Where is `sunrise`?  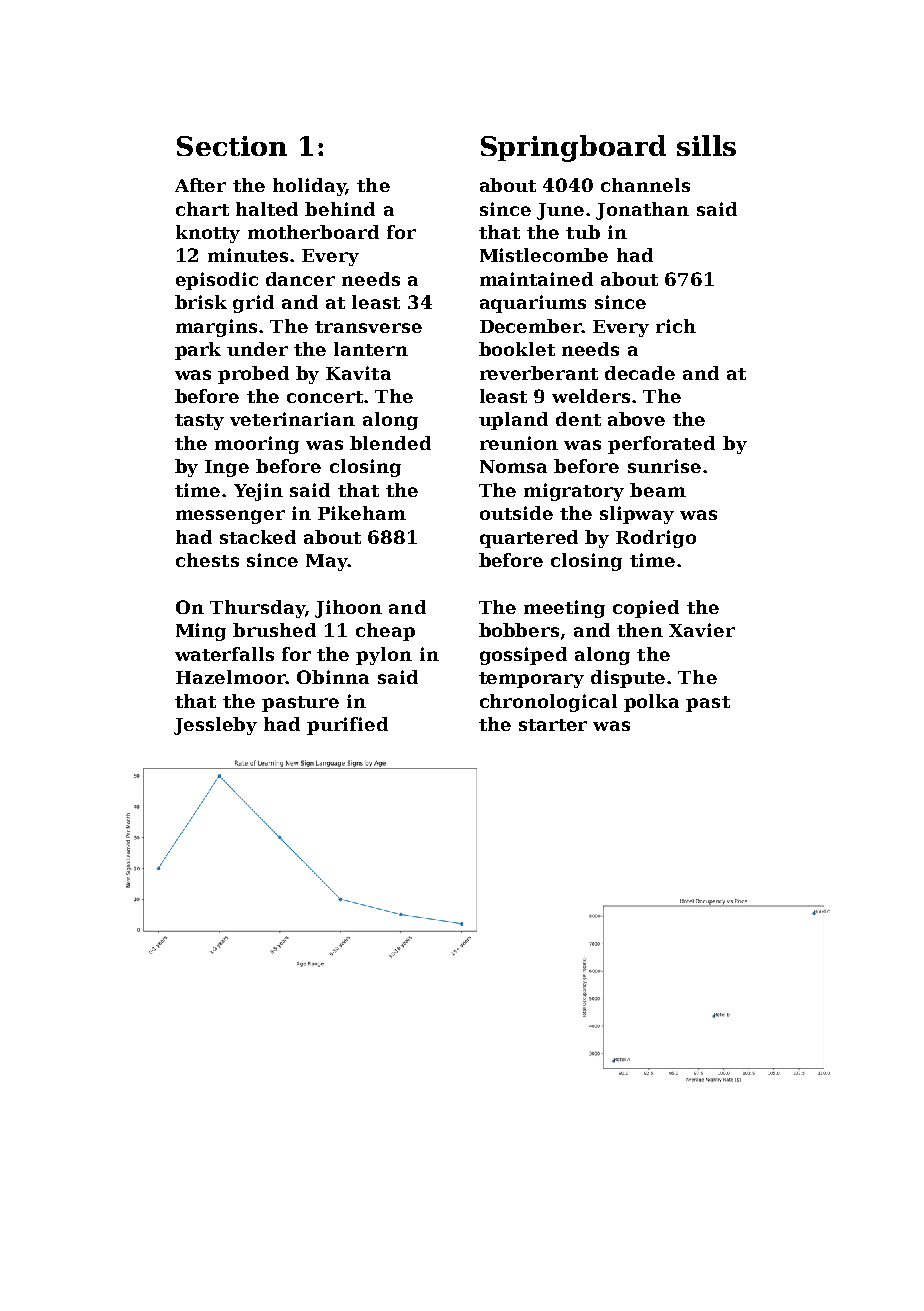 sunrise is located at coordinates (664, 466).
